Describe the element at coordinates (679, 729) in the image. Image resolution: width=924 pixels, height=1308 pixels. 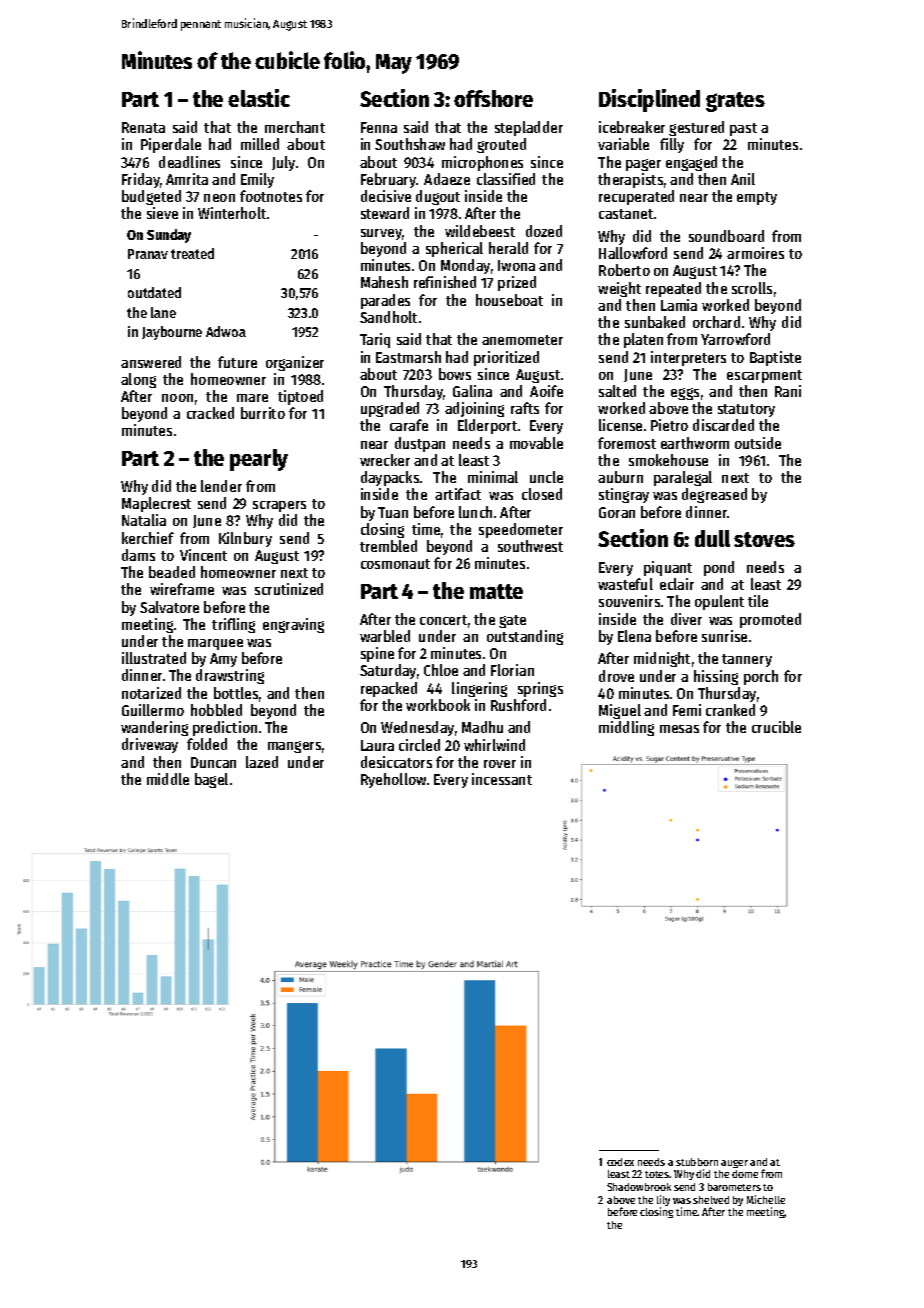
I see `mesas` at that location.
